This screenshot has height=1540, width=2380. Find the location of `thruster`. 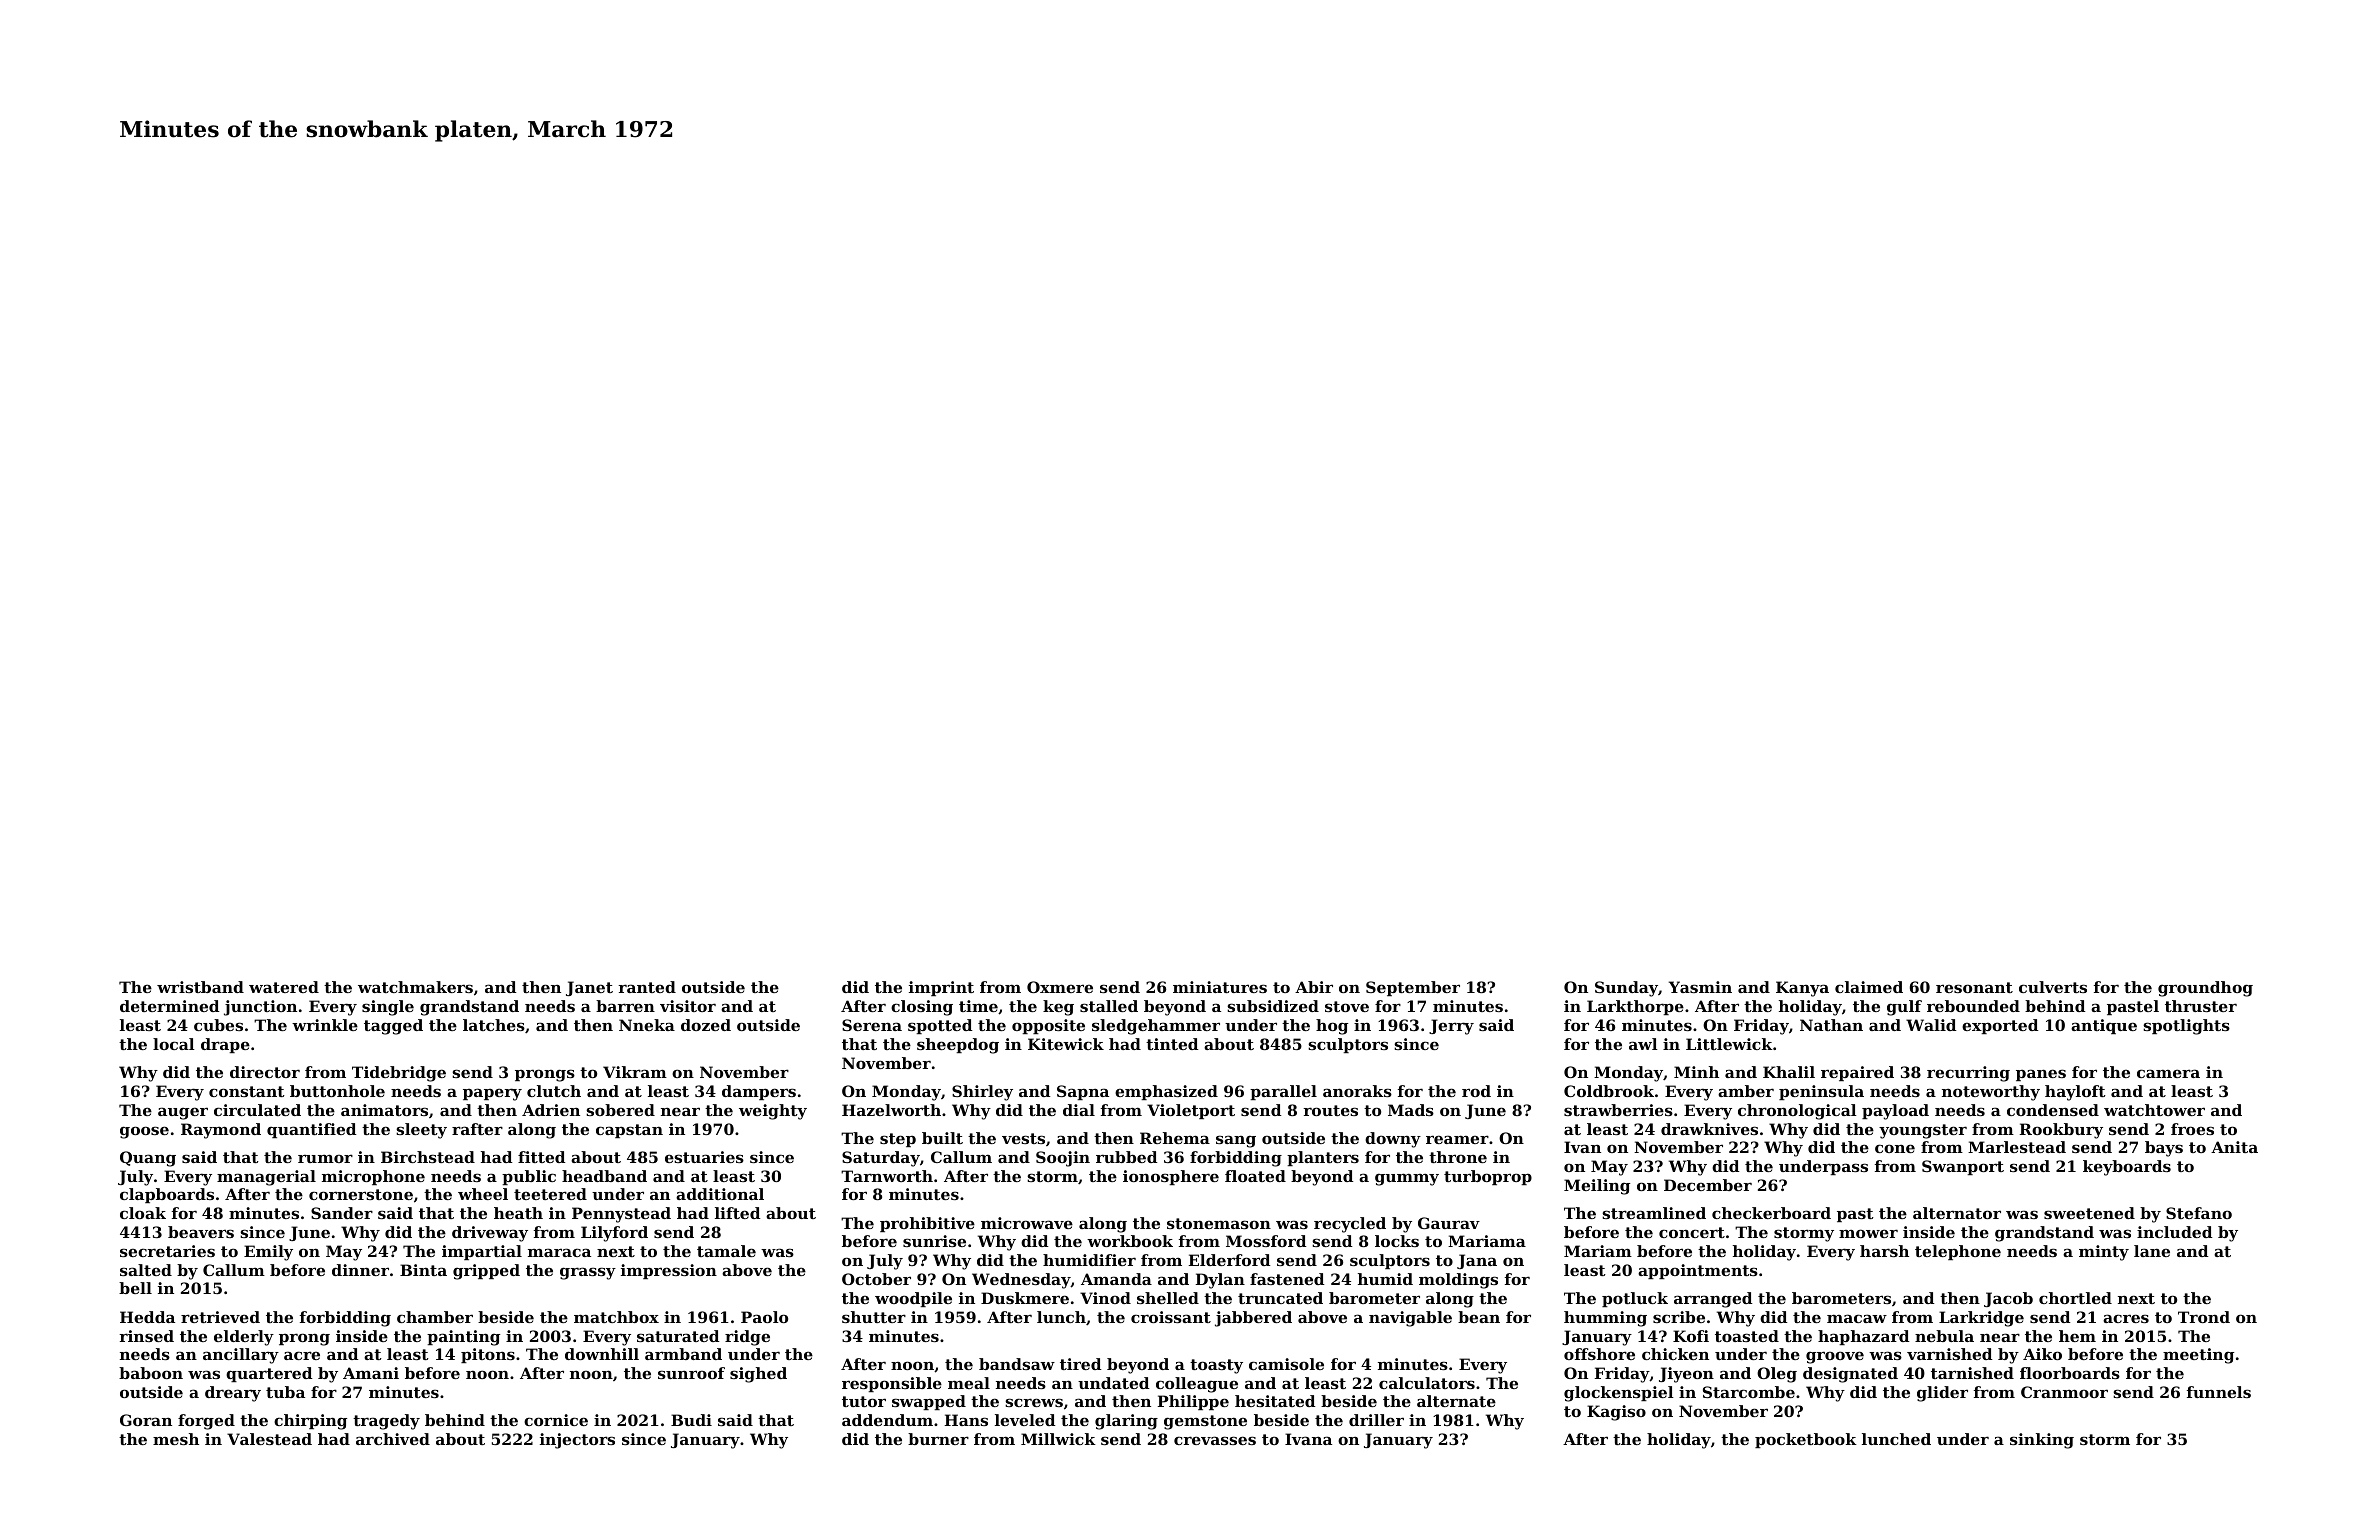

thruster is located at coordinates (2201, 1006).
